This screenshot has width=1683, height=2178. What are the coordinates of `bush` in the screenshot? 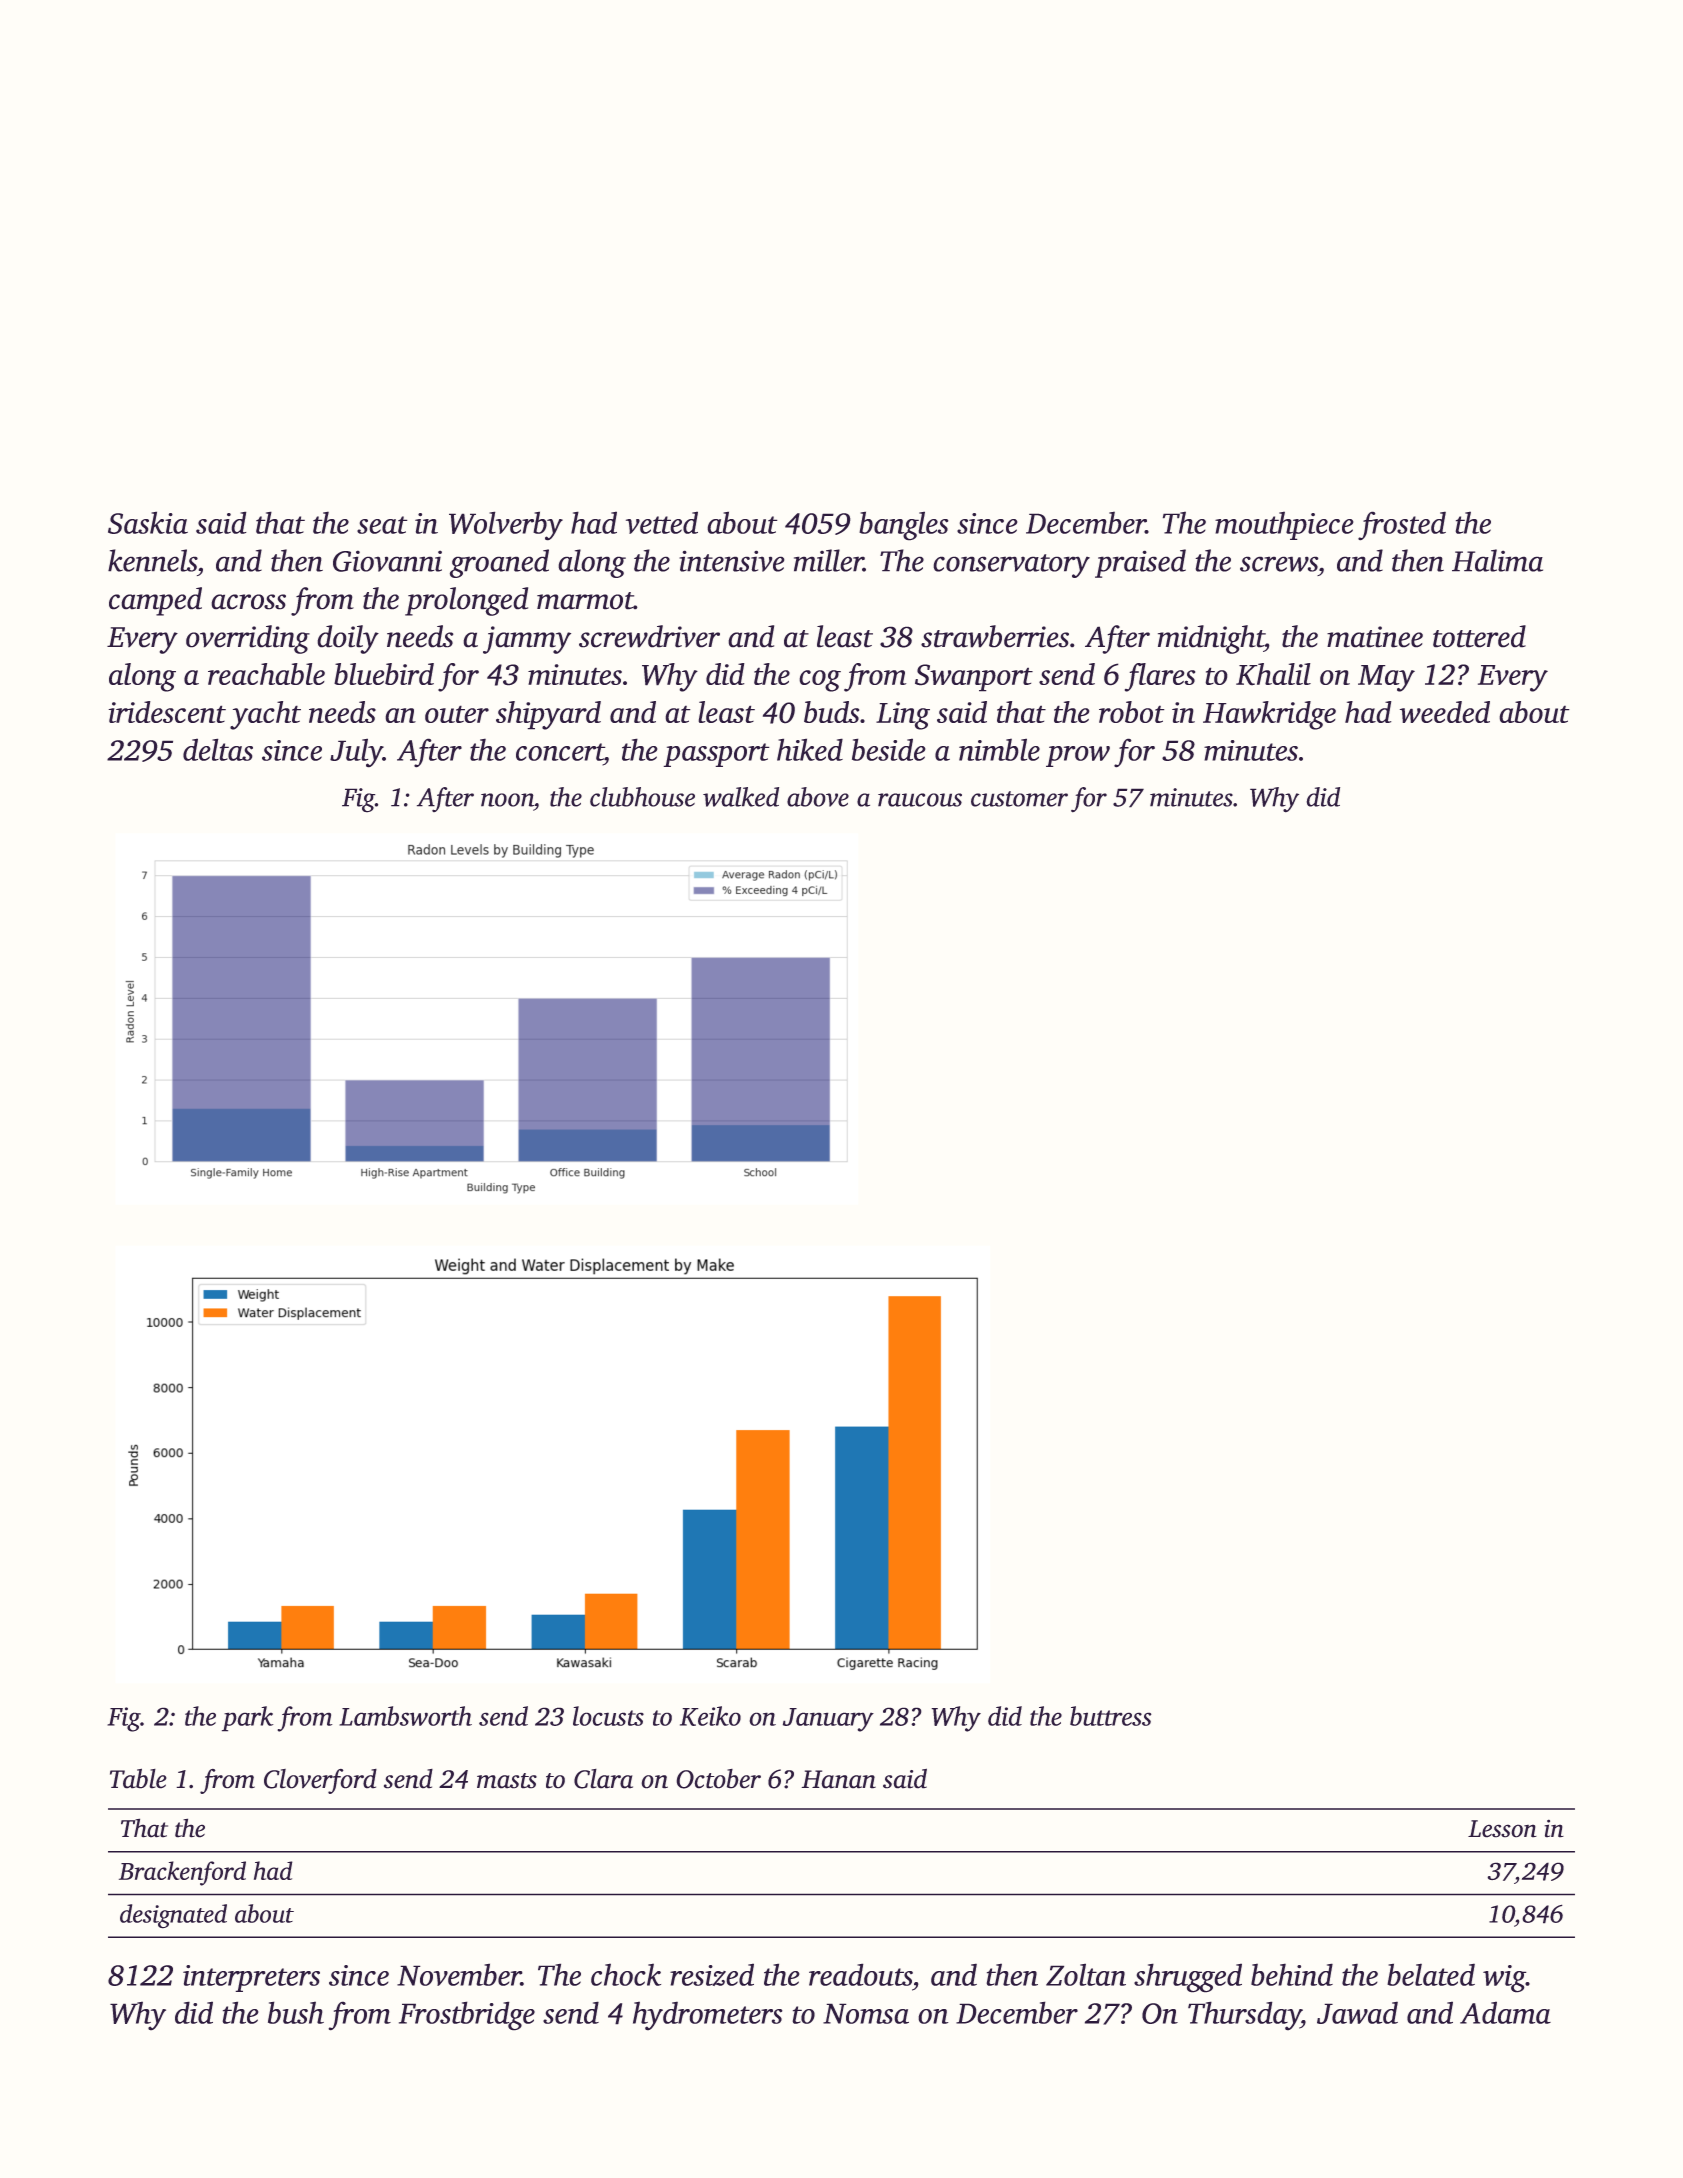 It's located at (296, 2012).
